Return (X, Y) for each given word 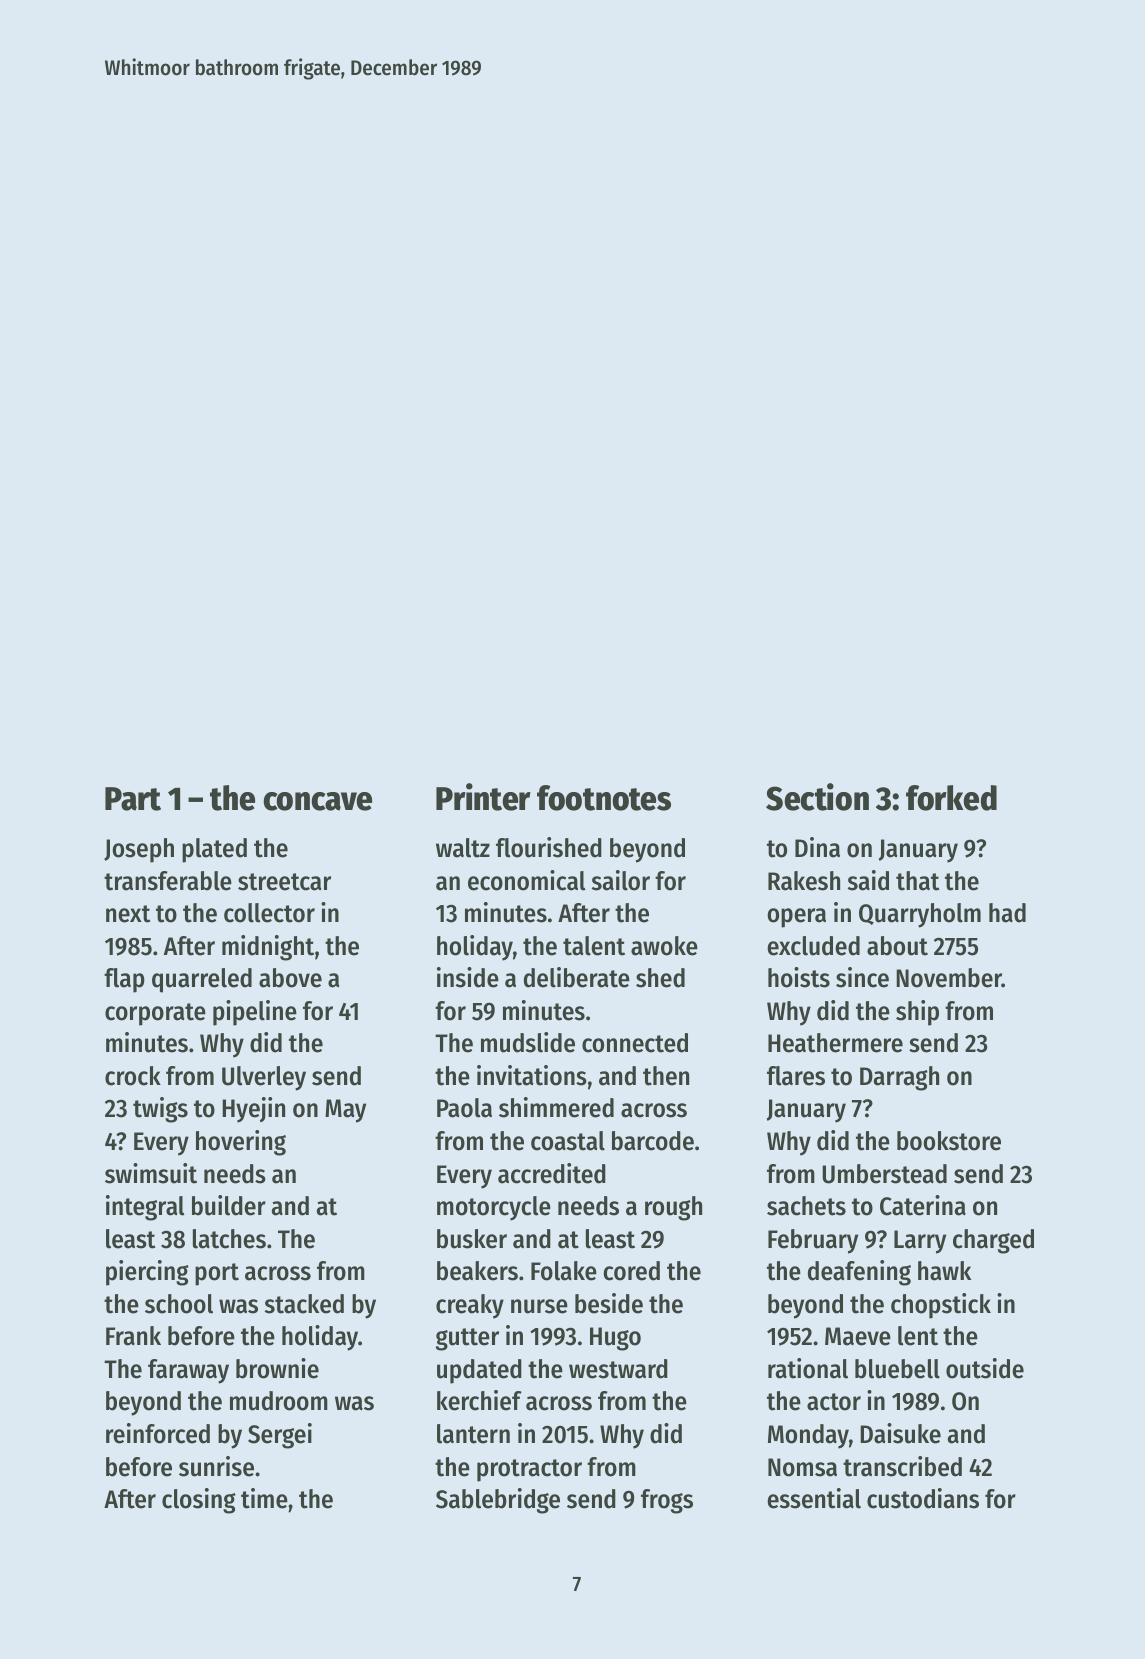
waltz (463, 848)
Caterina (923, 1205)
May (345, 1111)
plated (214, 850)
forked (951, 798)
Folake (564, 1271)
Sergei (280, 1436)
